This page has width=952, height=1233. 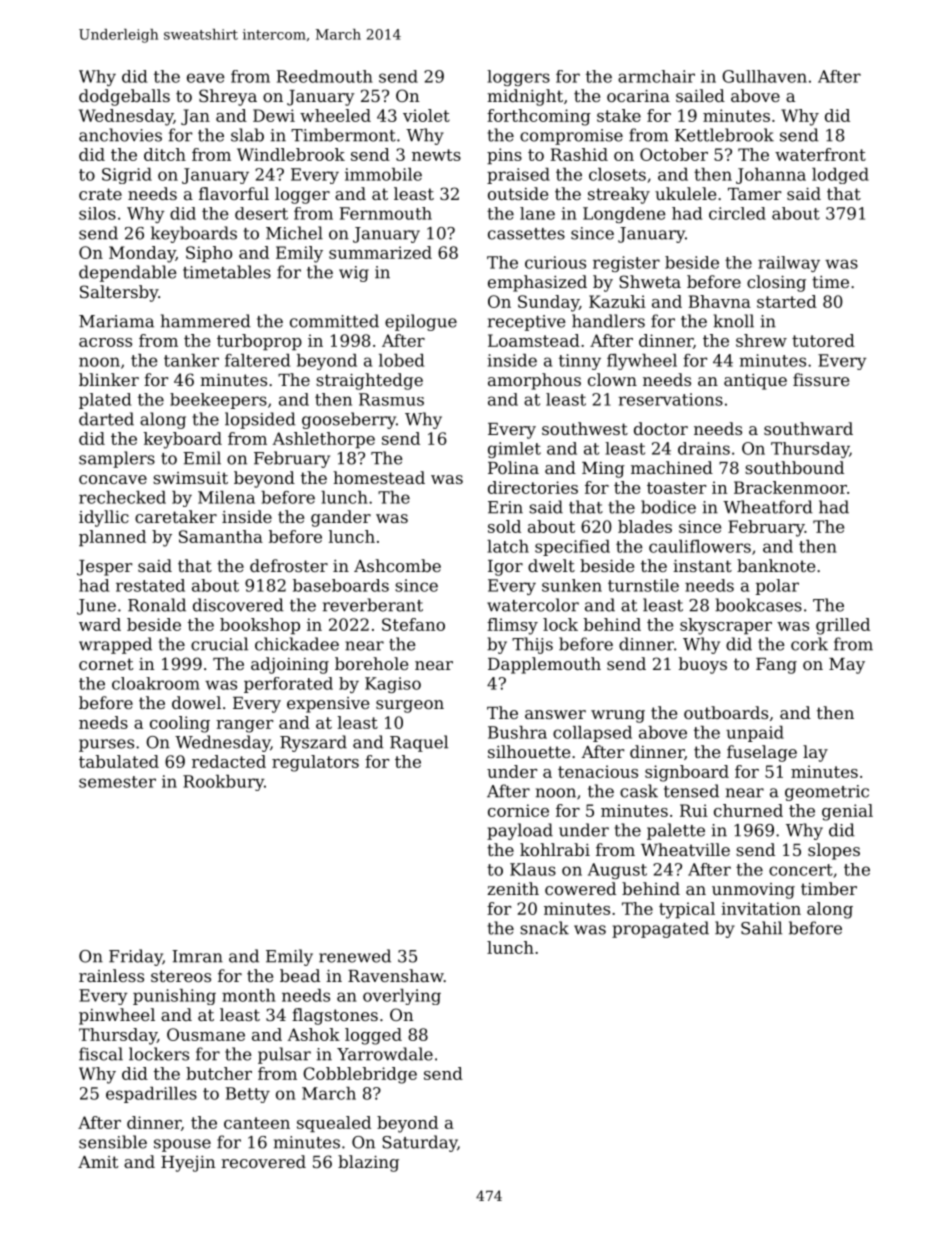 I want to click on caretaker, so click(x=176, y=516).
